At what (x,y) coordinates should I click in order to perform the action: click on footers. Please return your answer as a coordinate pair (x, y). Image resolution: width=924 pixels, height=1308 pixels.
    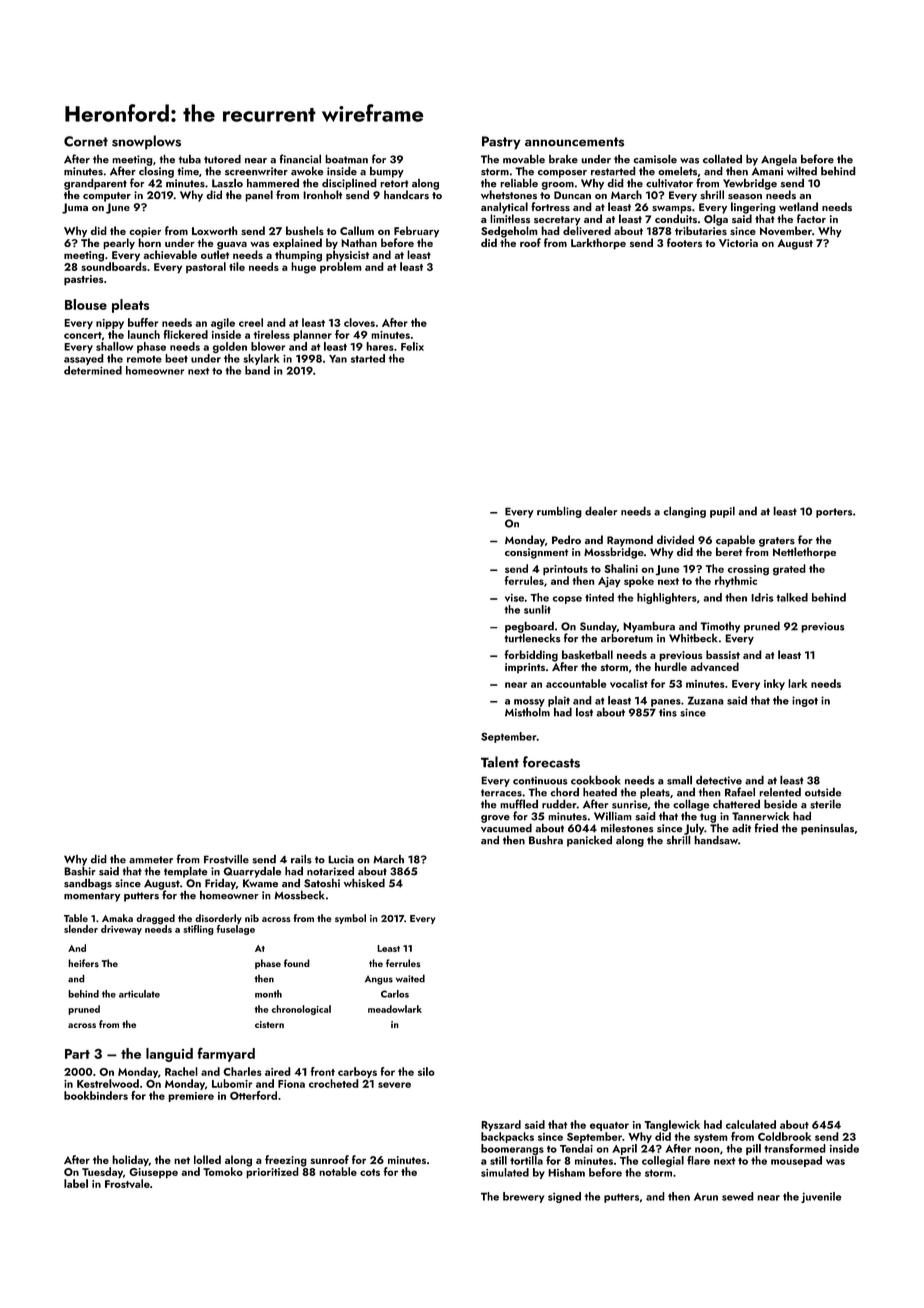
    Looking at the image, I should click on (684, 242).
